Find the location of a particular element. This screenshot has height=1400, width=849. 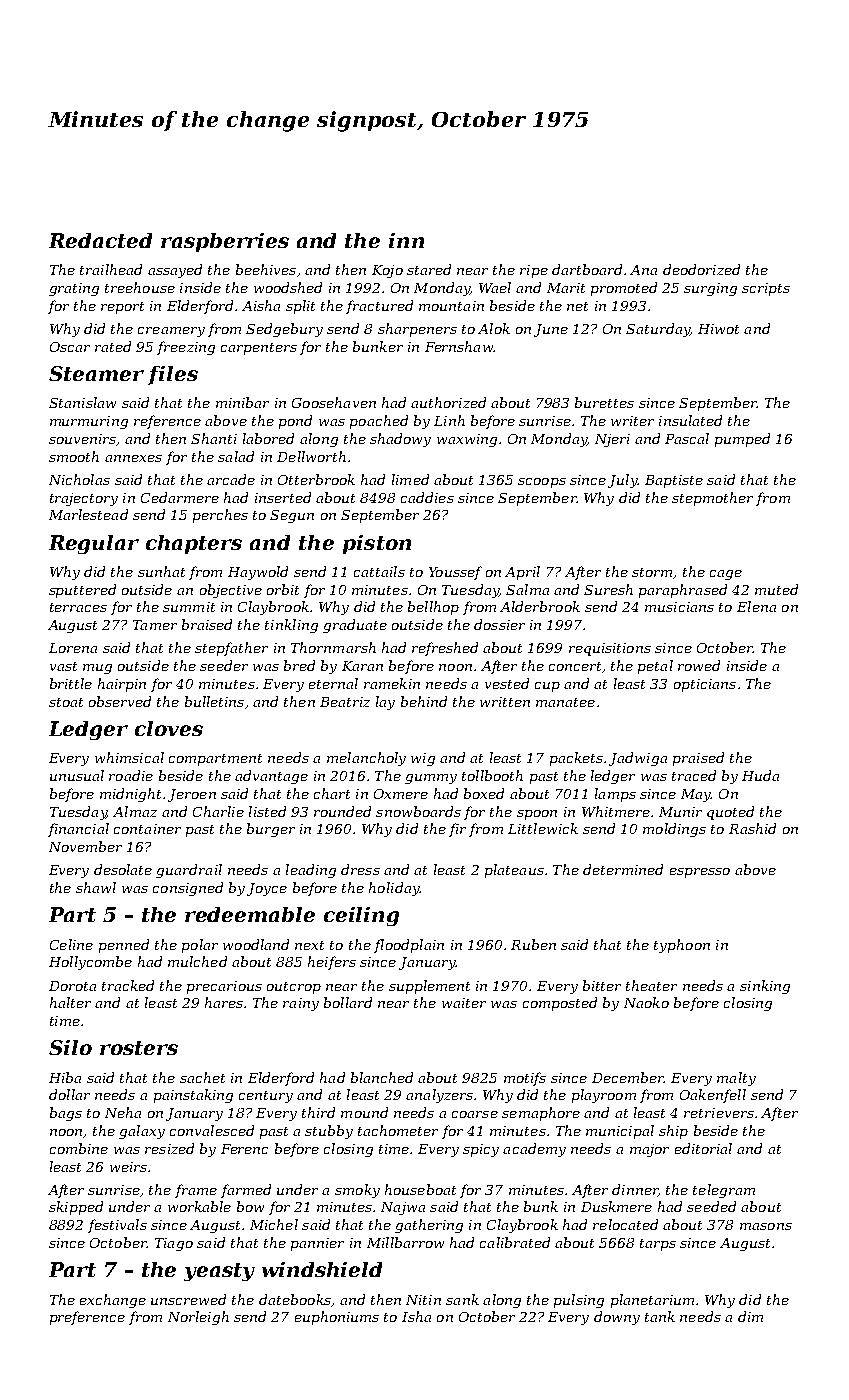

farmed is located at coordinates (246, 1191).
